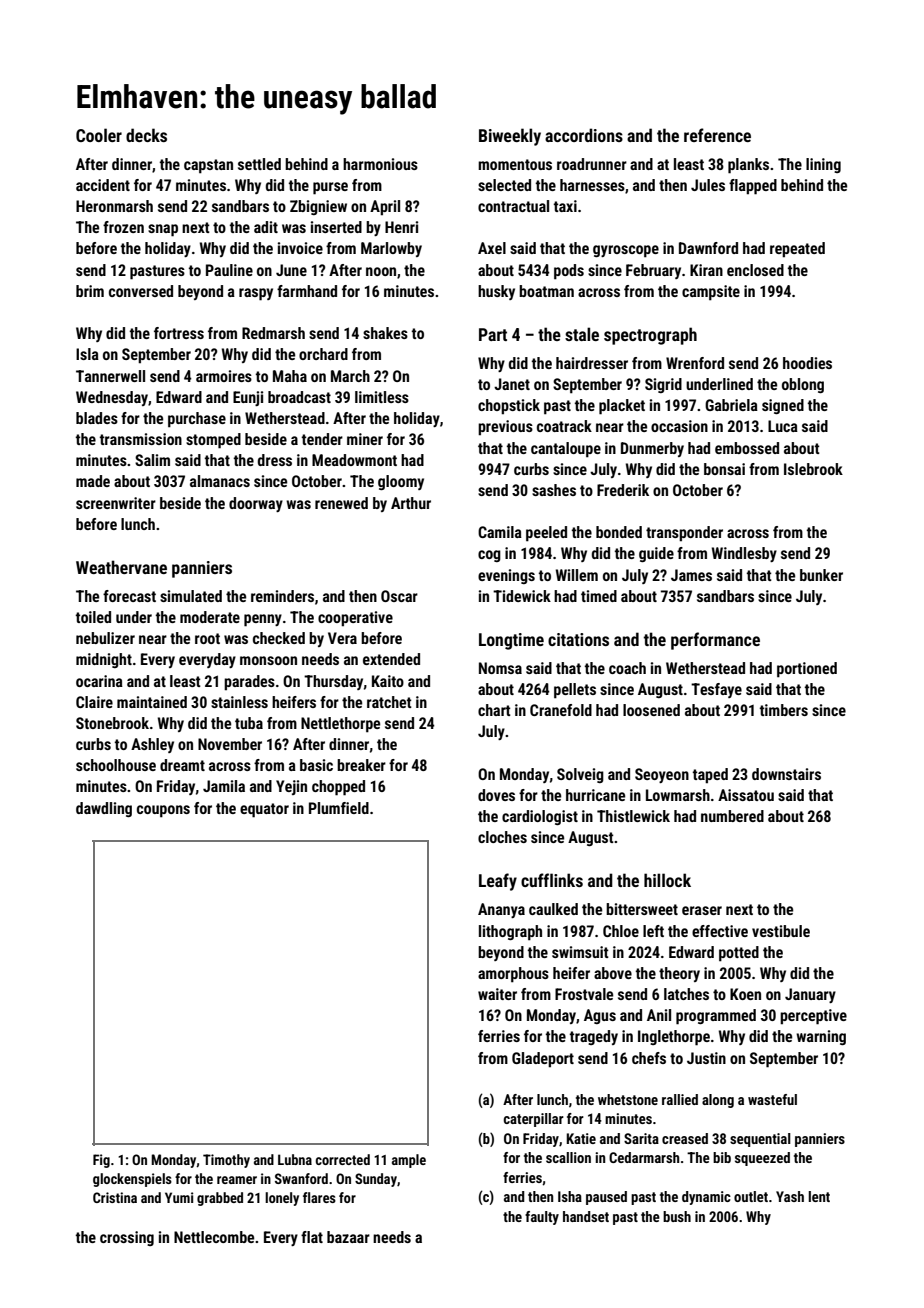  What do you see at coordinates (312, 1237) in the screenshot?
I see `flat` at bounding box center [312, 1237].
